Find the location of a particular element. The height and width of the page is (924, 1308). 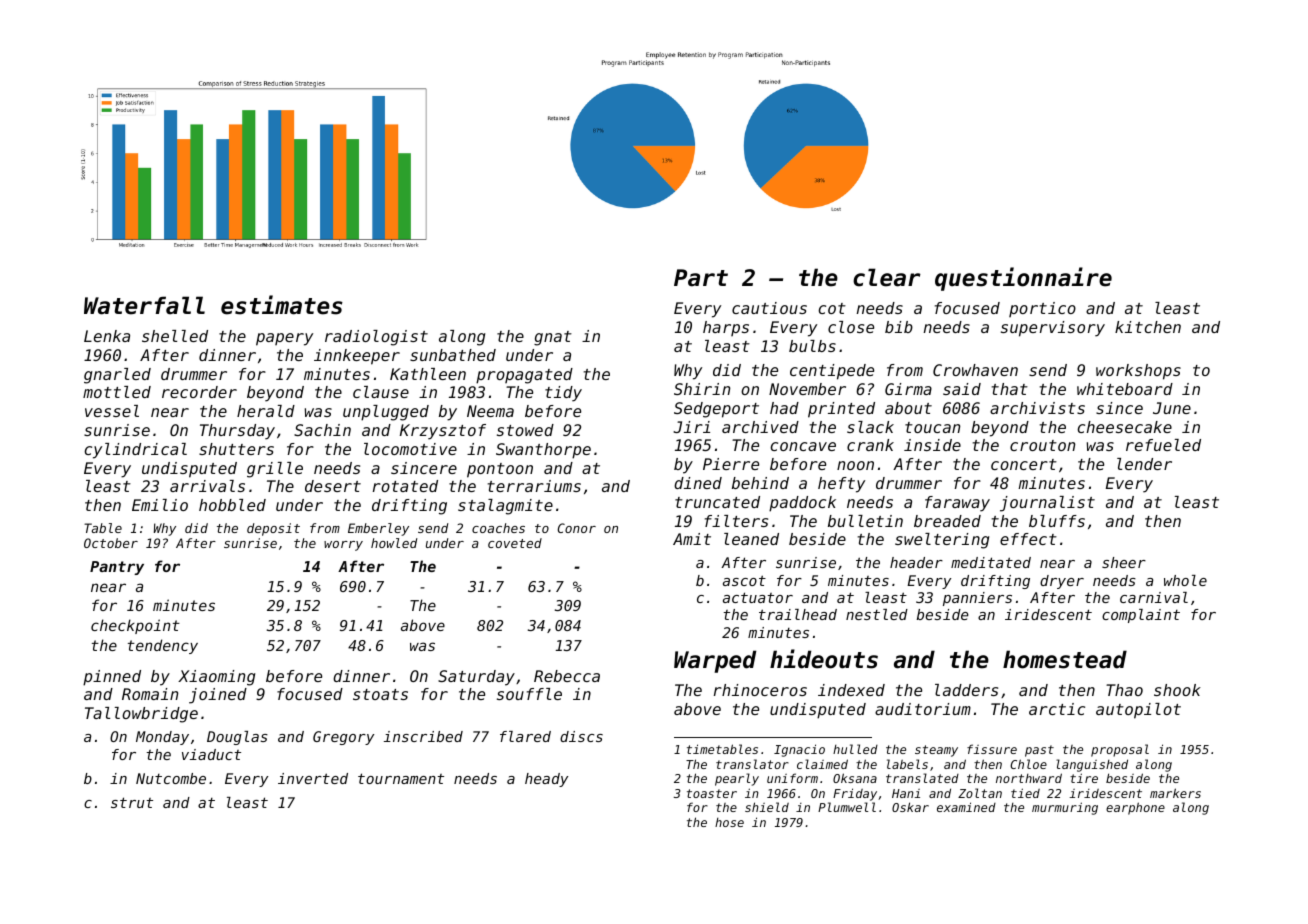

questionnaire is located at coordinates (1023, 279).
